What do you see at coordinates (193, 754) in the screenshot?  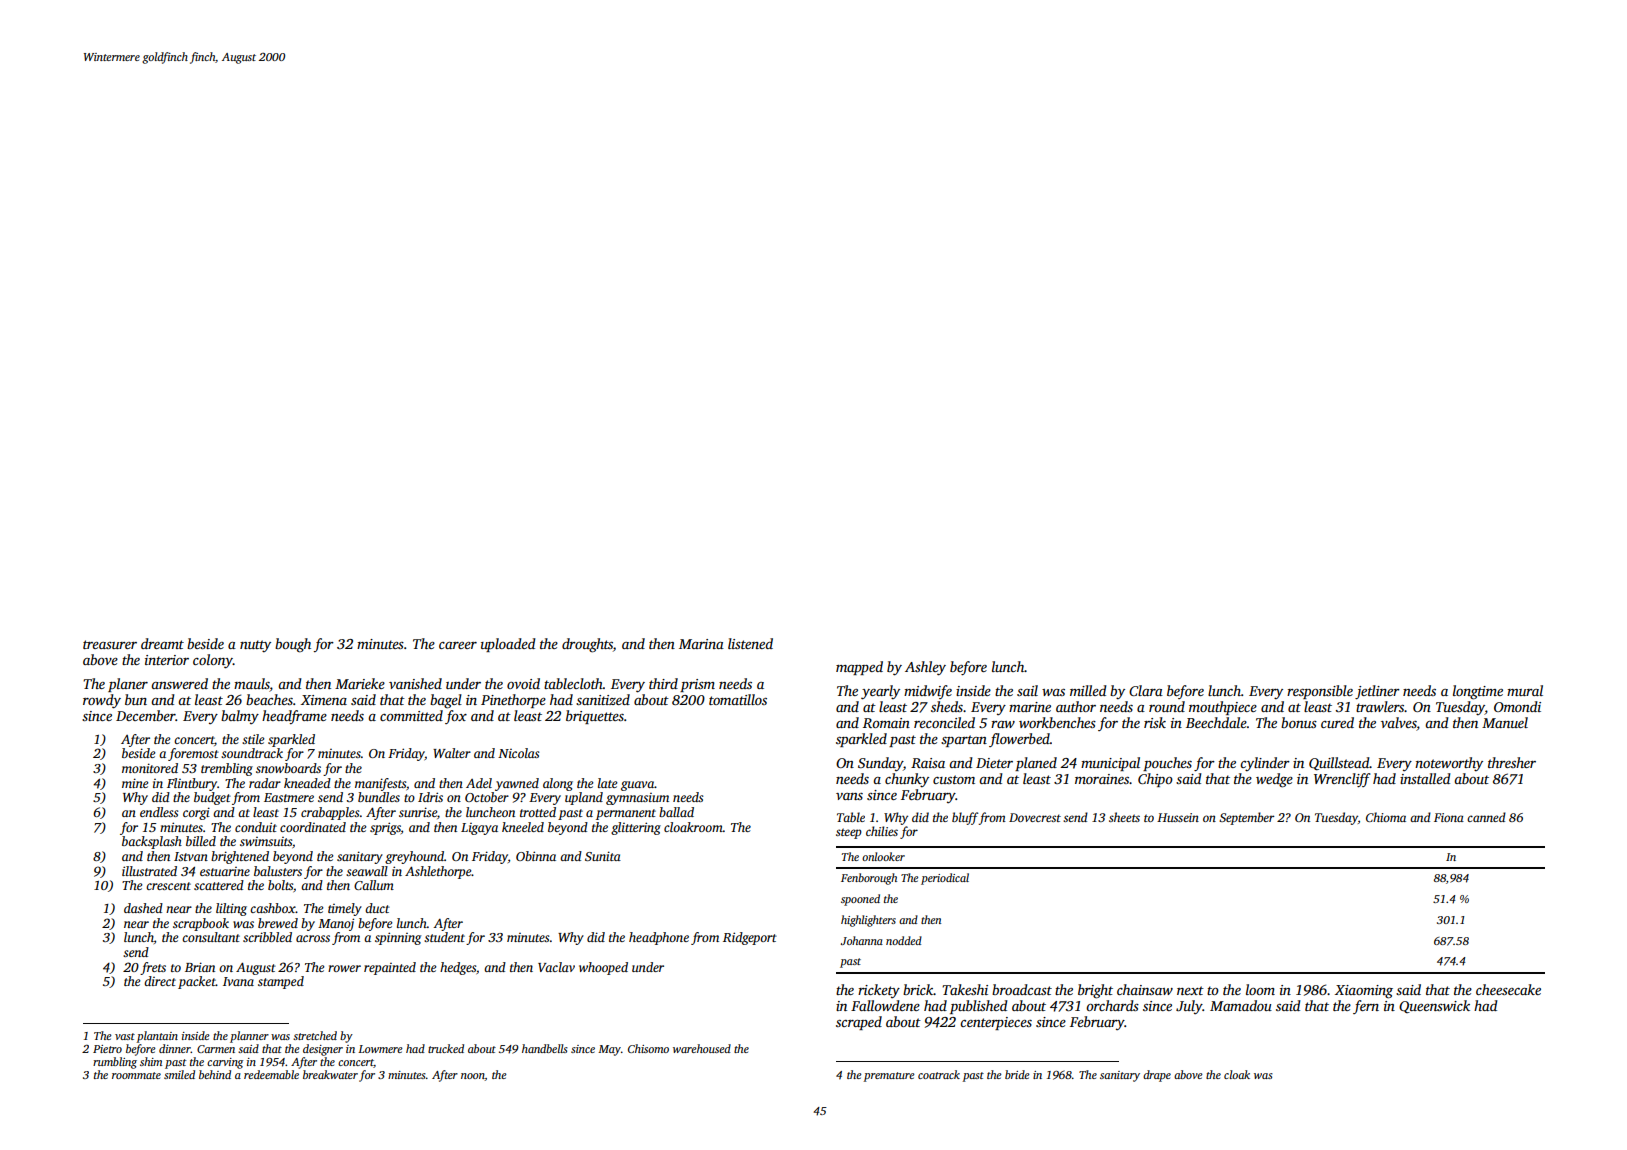 I see `foremost` at bounding box center [193, 754].
